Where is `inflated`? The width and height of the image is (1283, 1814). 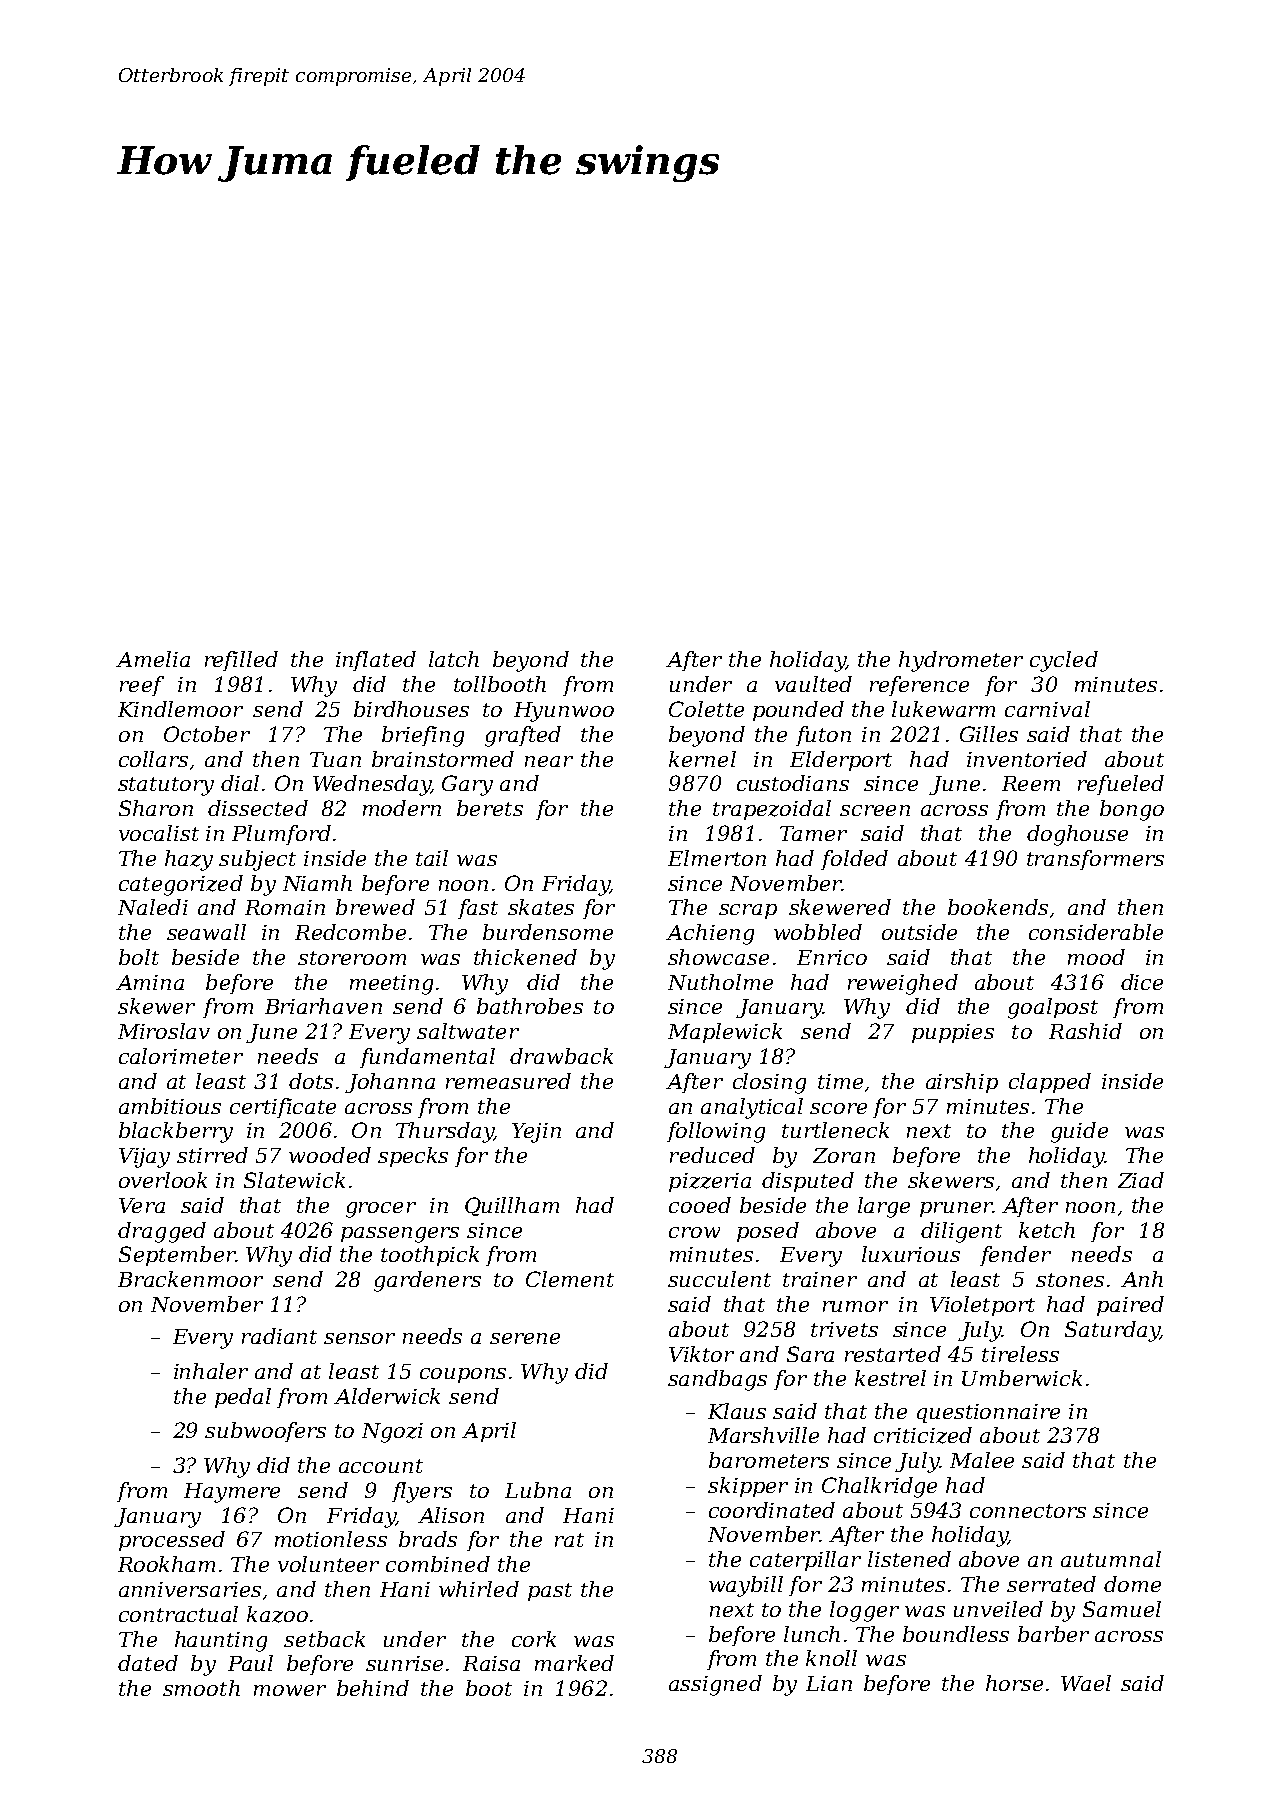 inflated is located at coordinates (376, 661).
